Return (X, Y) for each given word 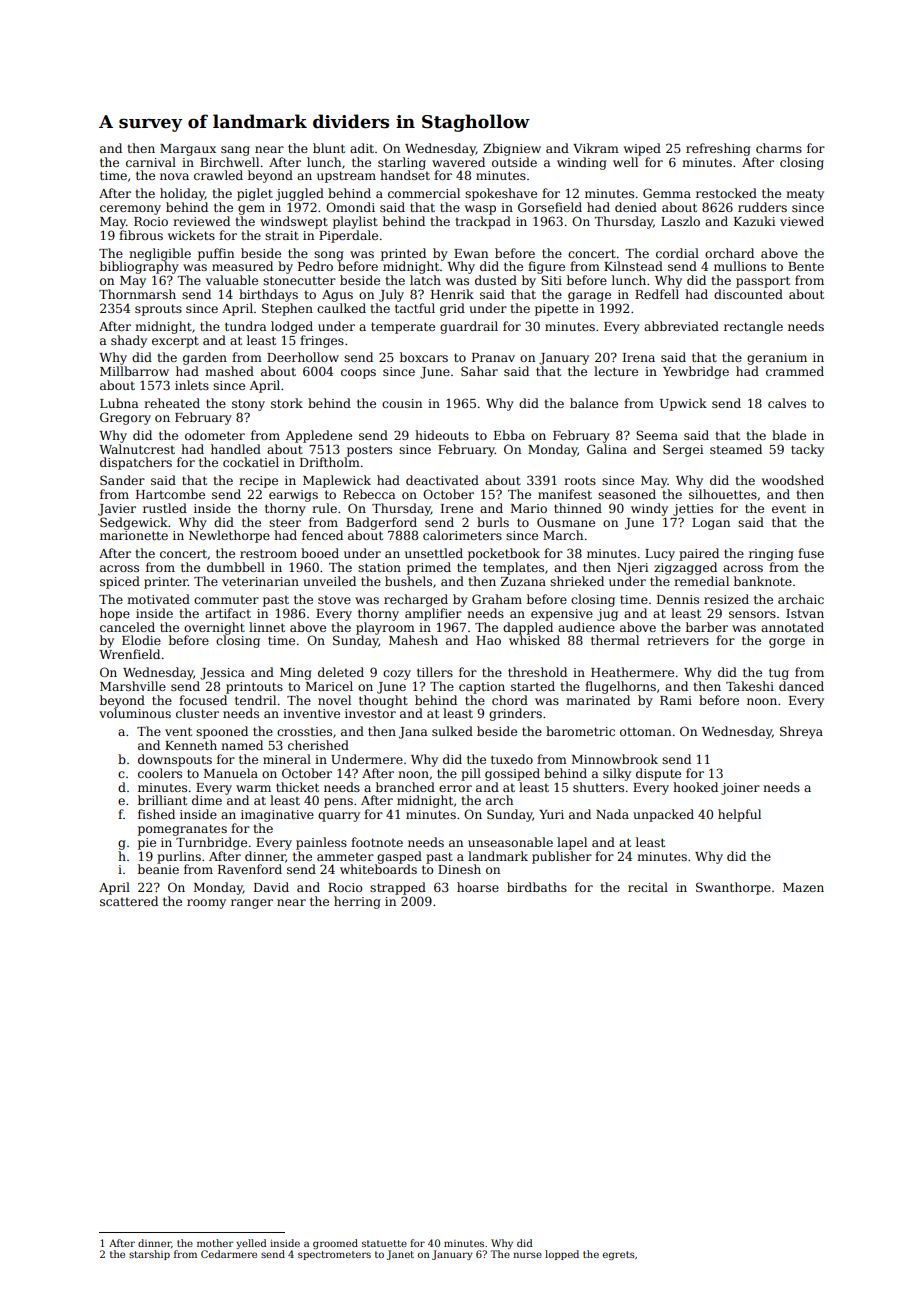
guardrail (469, 327)
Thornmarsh (137, 294)
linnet (267, 627)
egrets (619, 1255)
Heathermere (632, 672)
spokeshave (501, 194)
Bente (806, 266)
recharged (416, 600)
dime (207, 800)
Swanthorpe (733, 888)
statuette (384, 1243)
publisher (562, 857)
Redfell (657, 294)
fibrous (141, 235)
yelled (251, 1244)
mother (215, 1243)
